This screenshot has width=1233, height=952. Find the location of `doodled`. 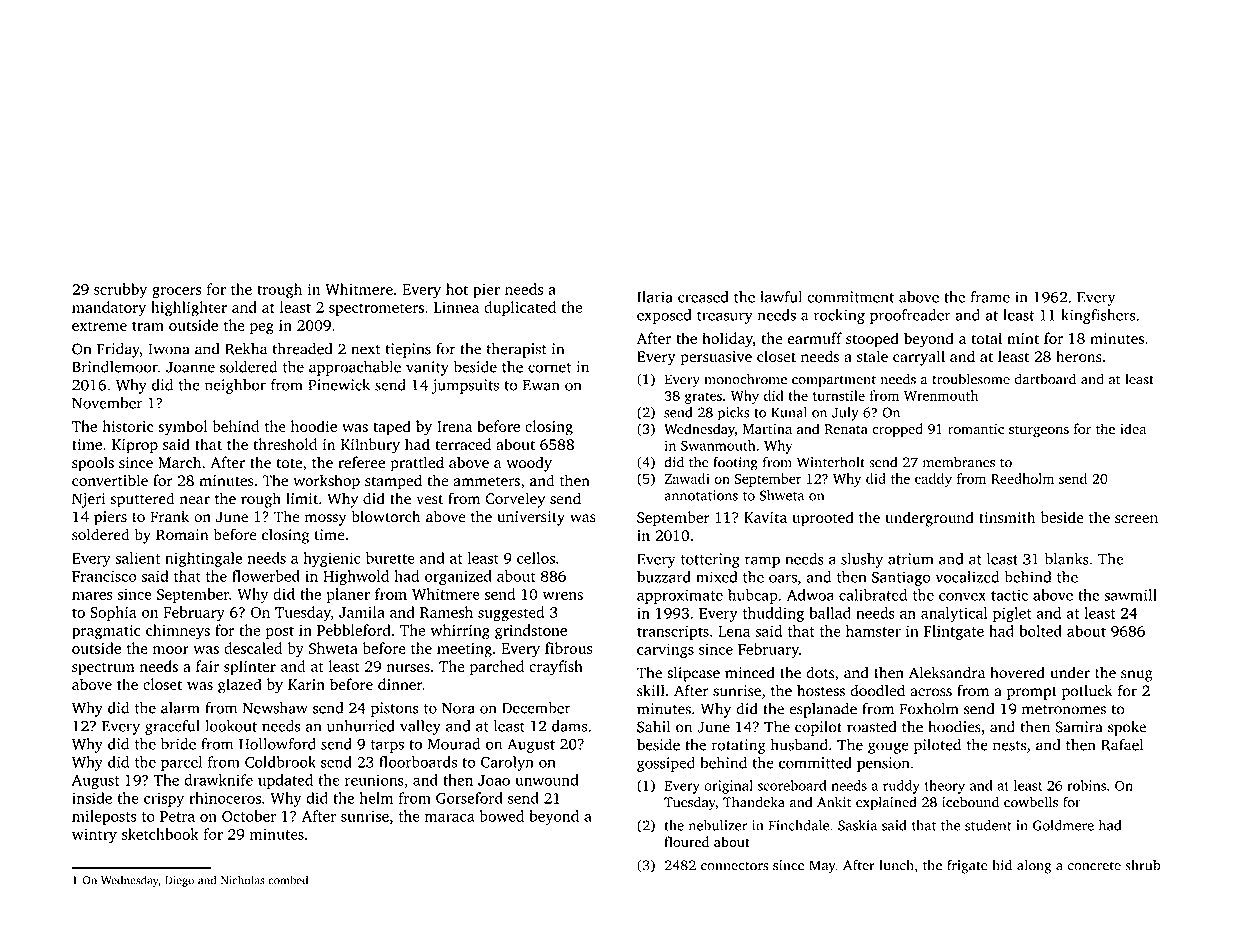

doodled is located at coordinates (877, 690).
